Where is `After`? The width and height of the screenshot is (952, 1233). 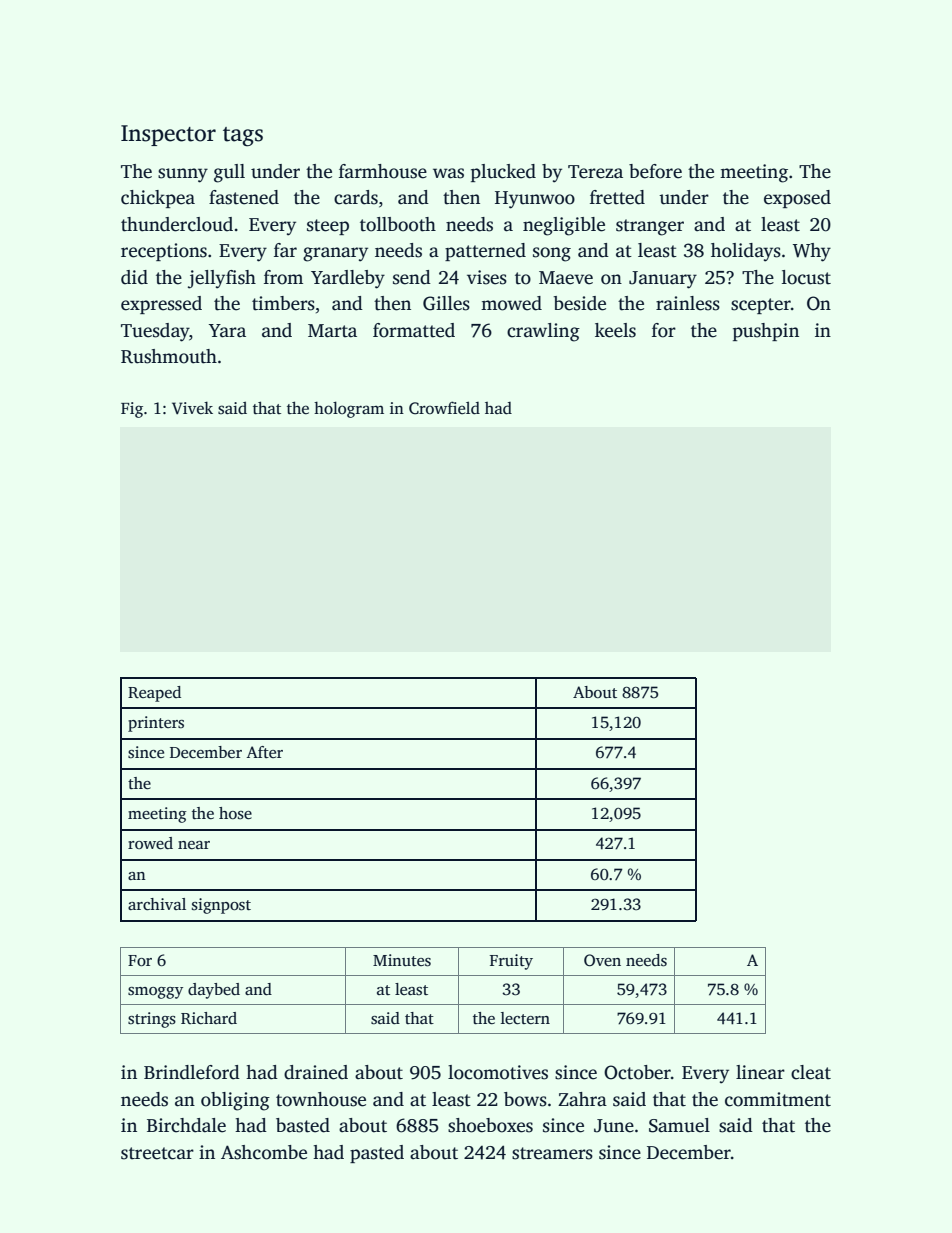
After is located at coordinates (264, 752).
